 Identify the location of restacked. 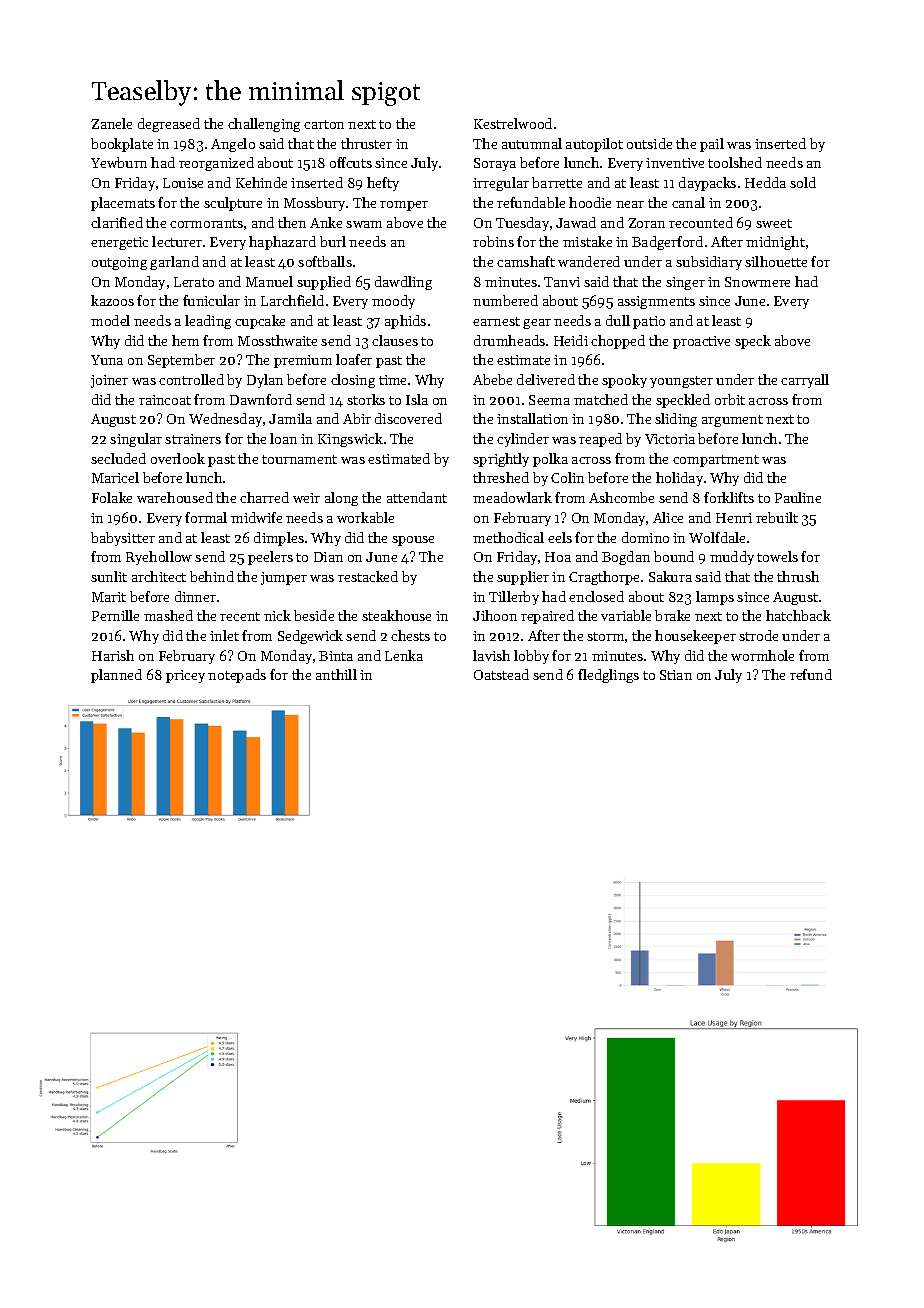
(368, 576).
